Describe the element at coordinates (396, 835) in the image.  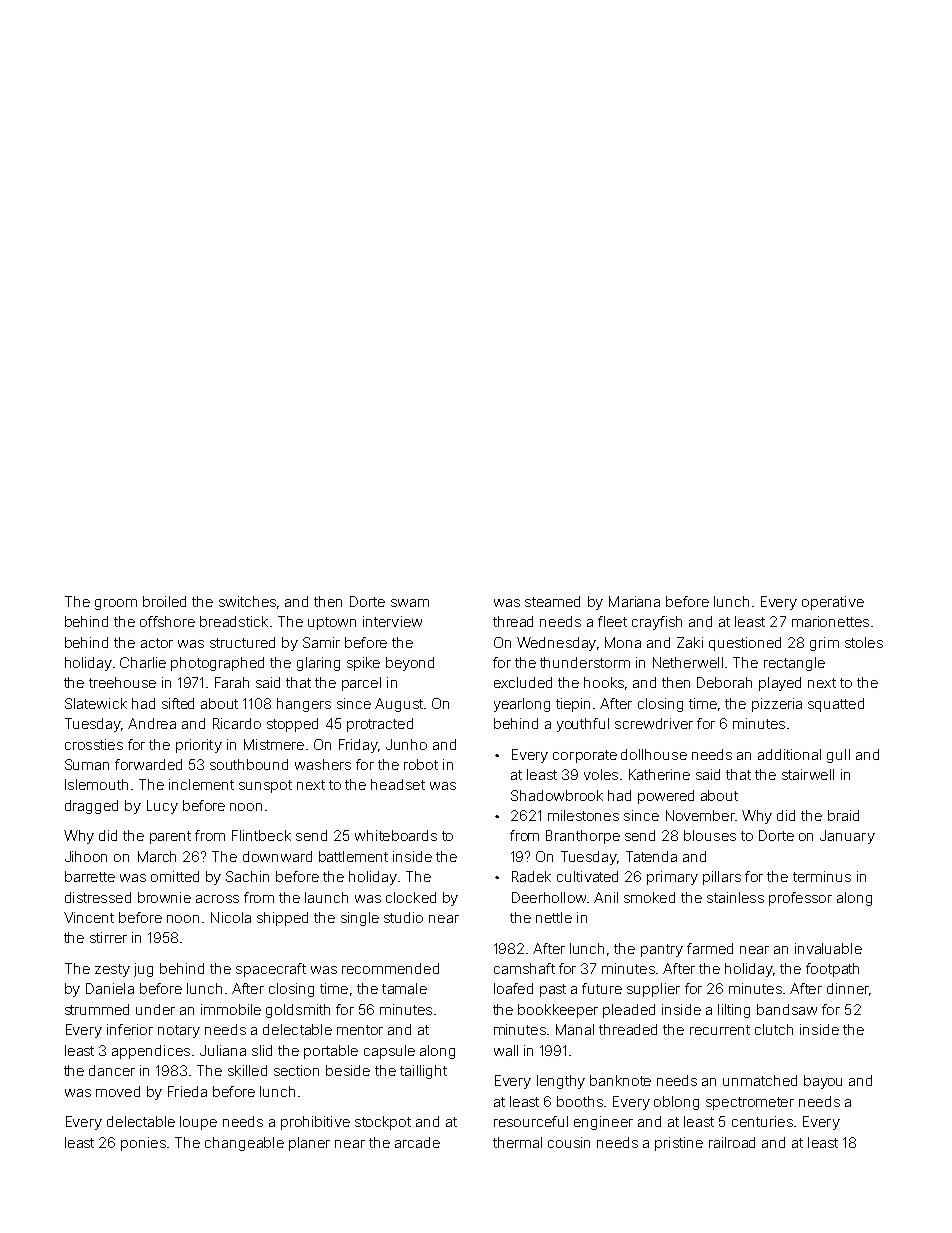
I see `whiteboards` at that location.
